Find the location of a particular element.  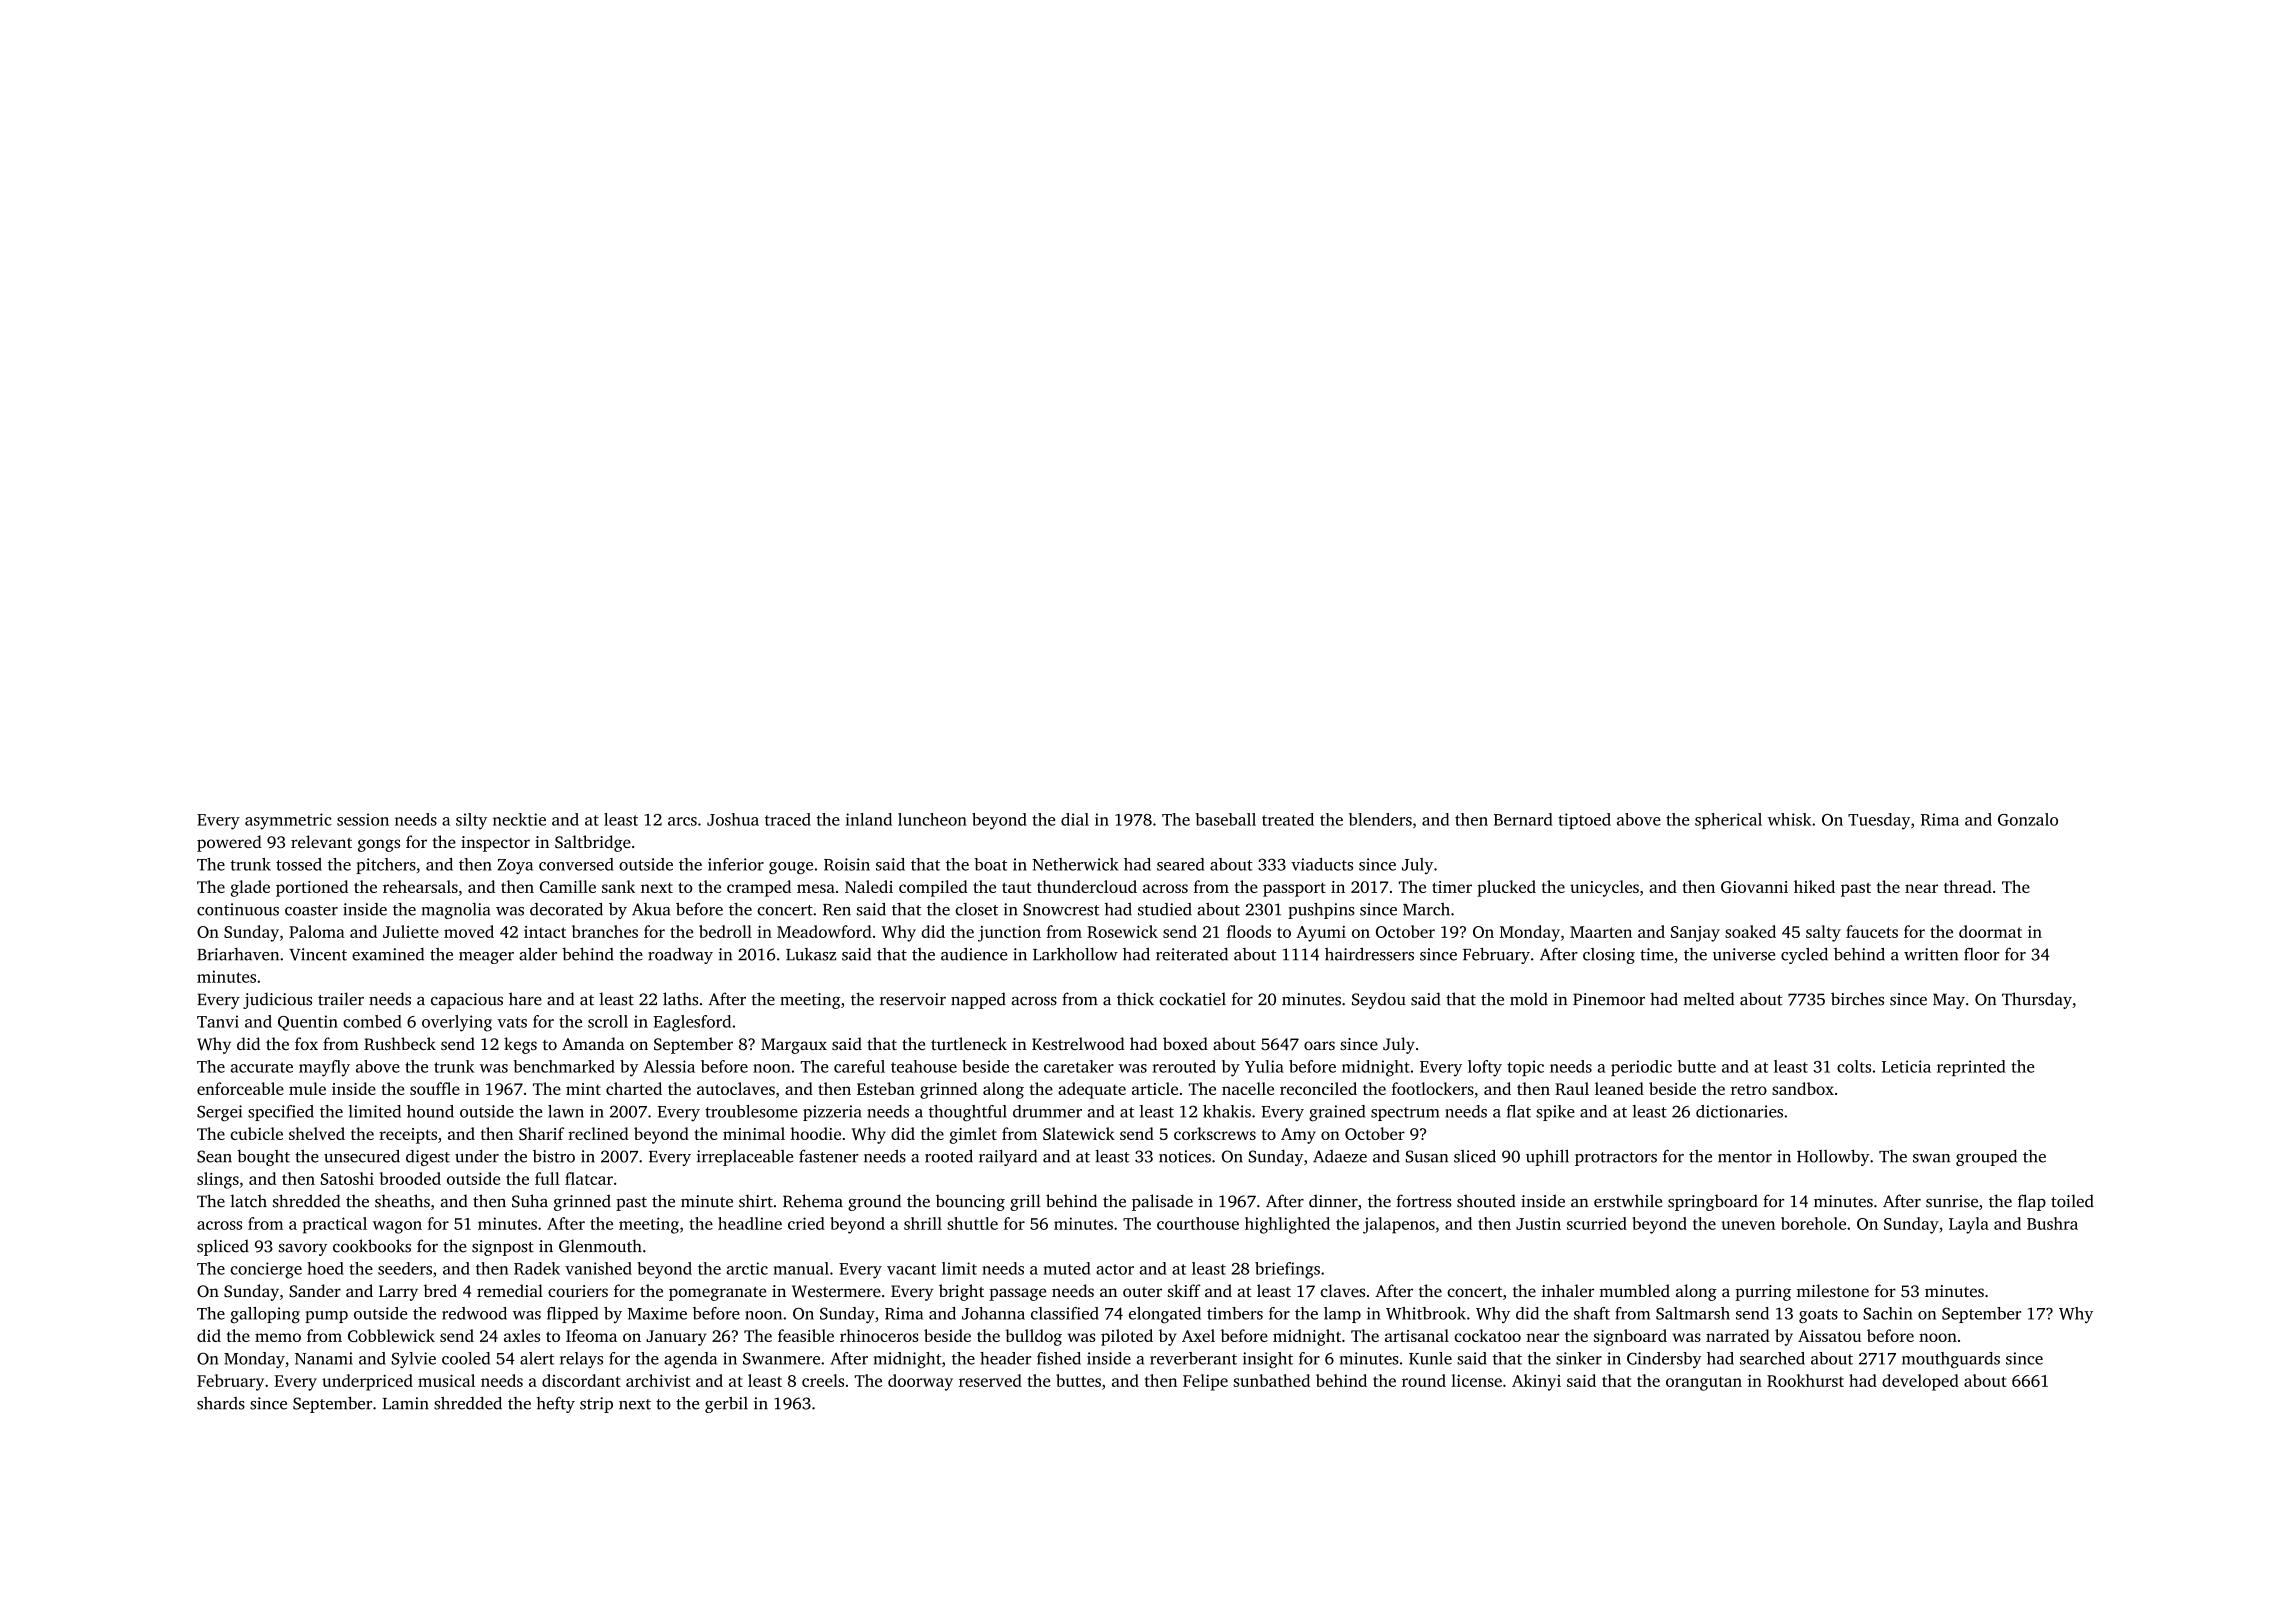

Bernard is located at coordinates (1523, 819).
